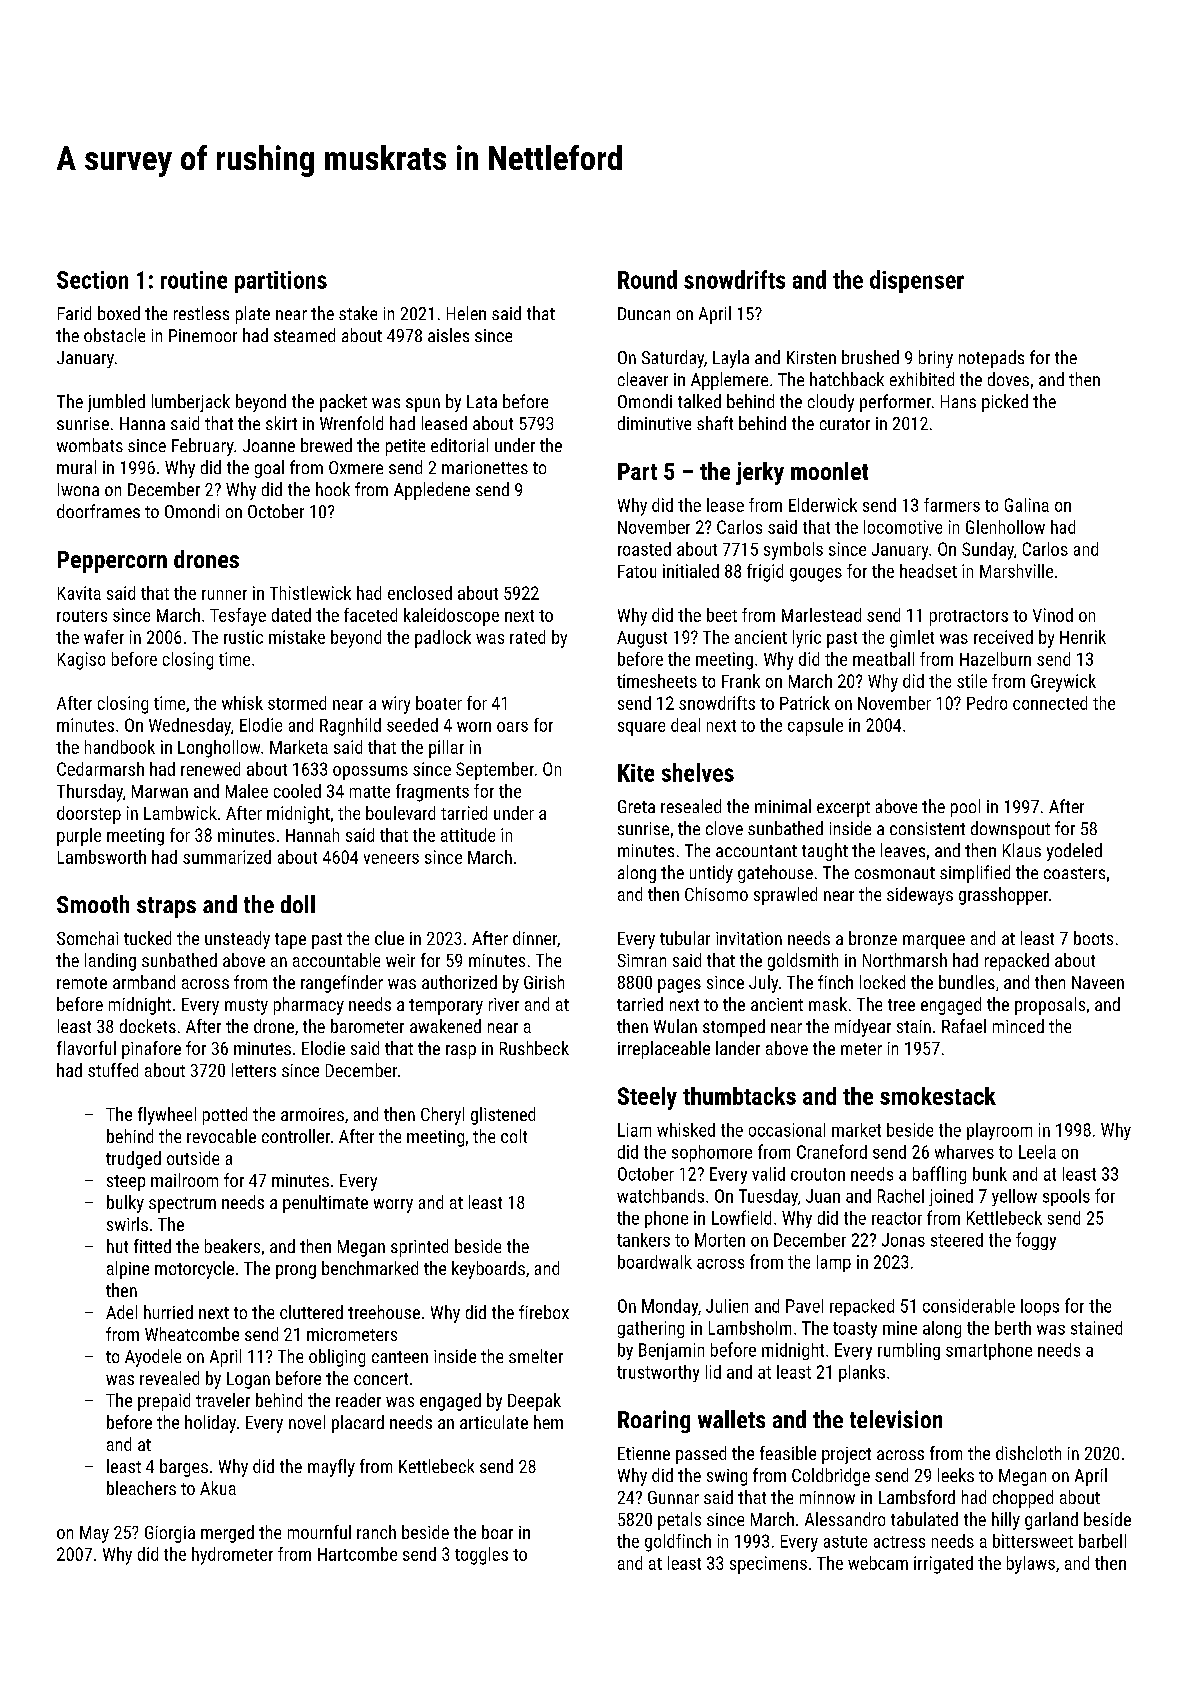  I want to click on trudged, so click(133, 1160).
